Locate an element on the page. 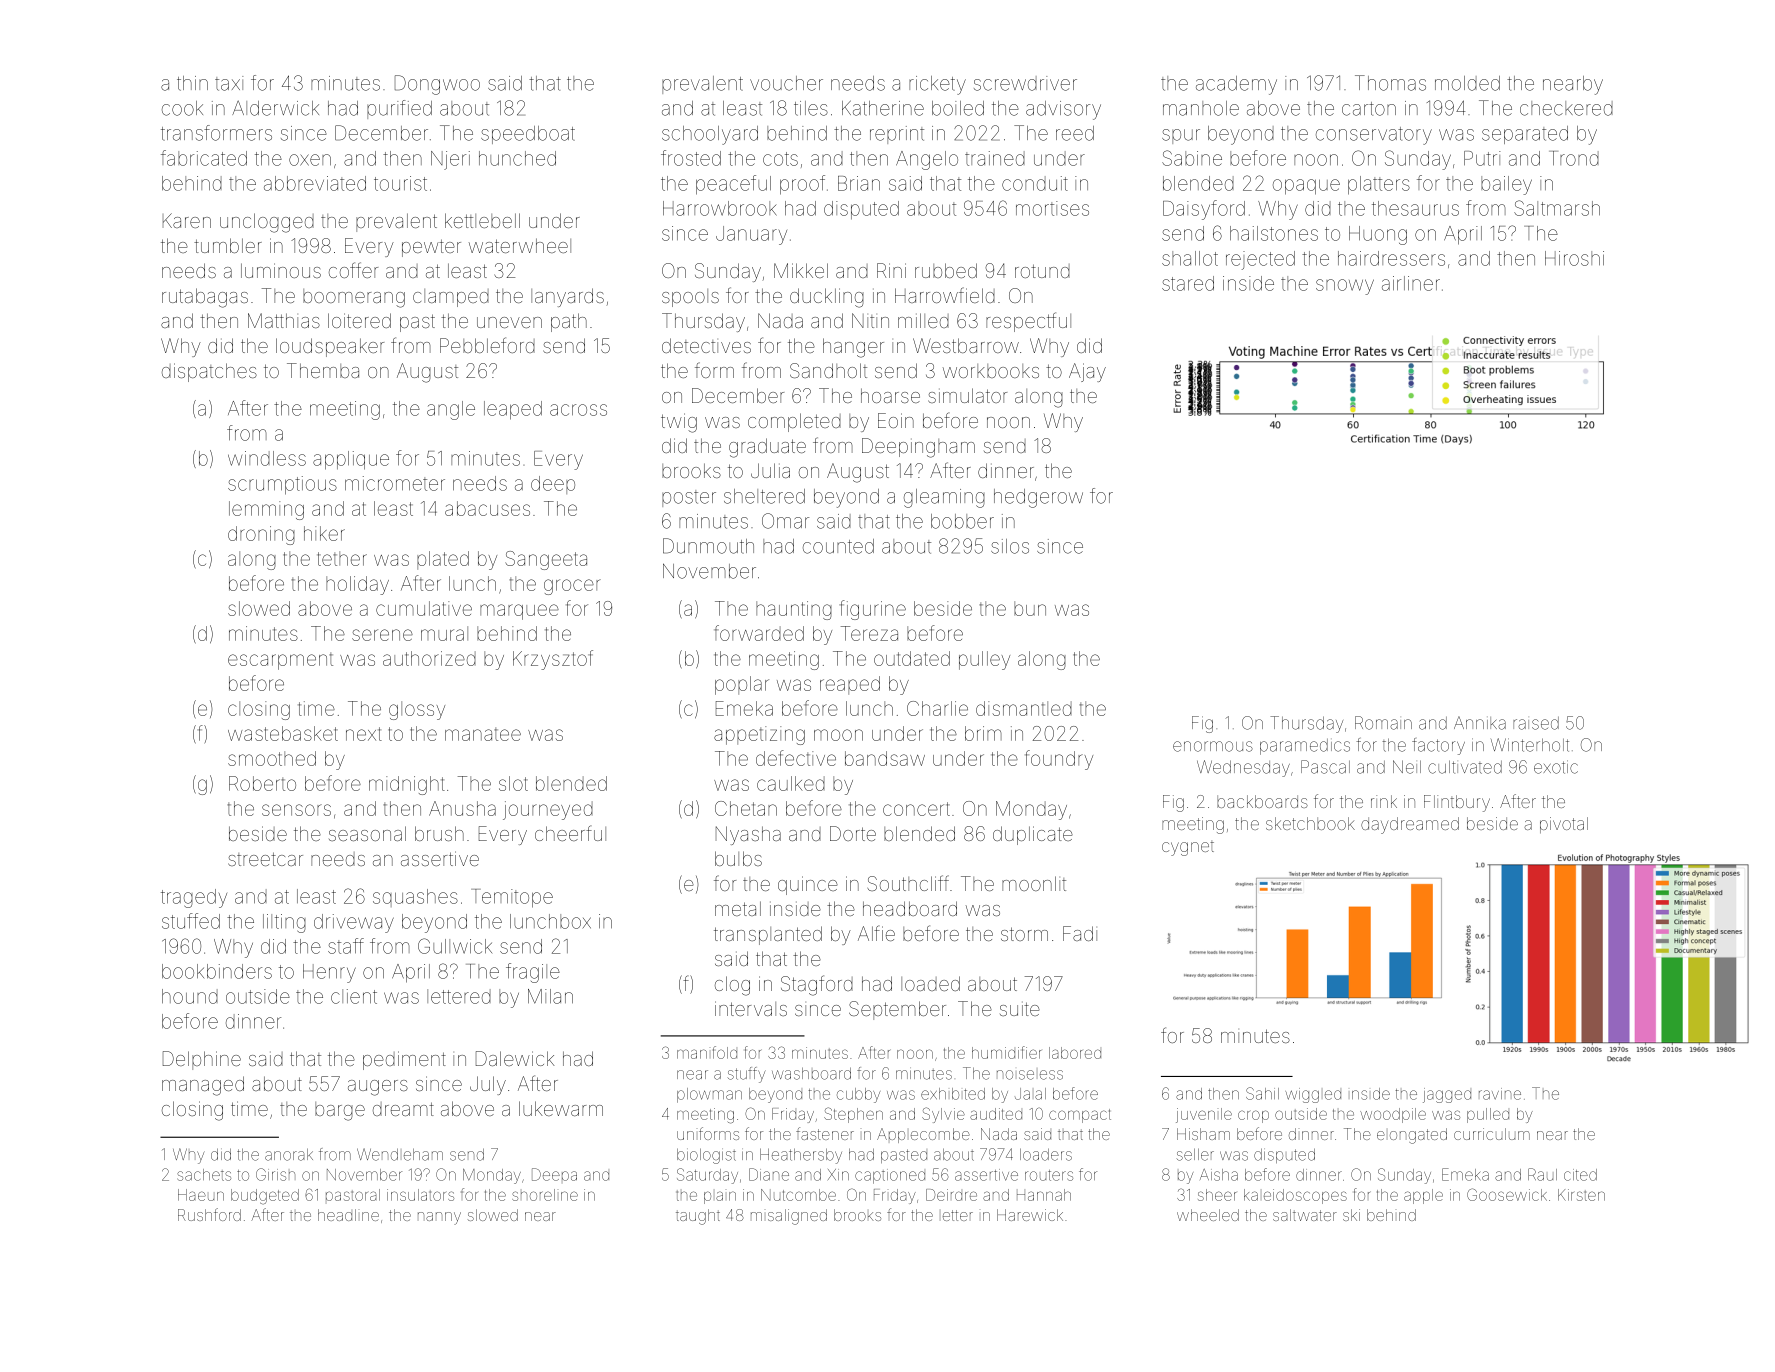 The width and height of the document is (1775, 1372). carton is located at coordinates (1369, 109).
